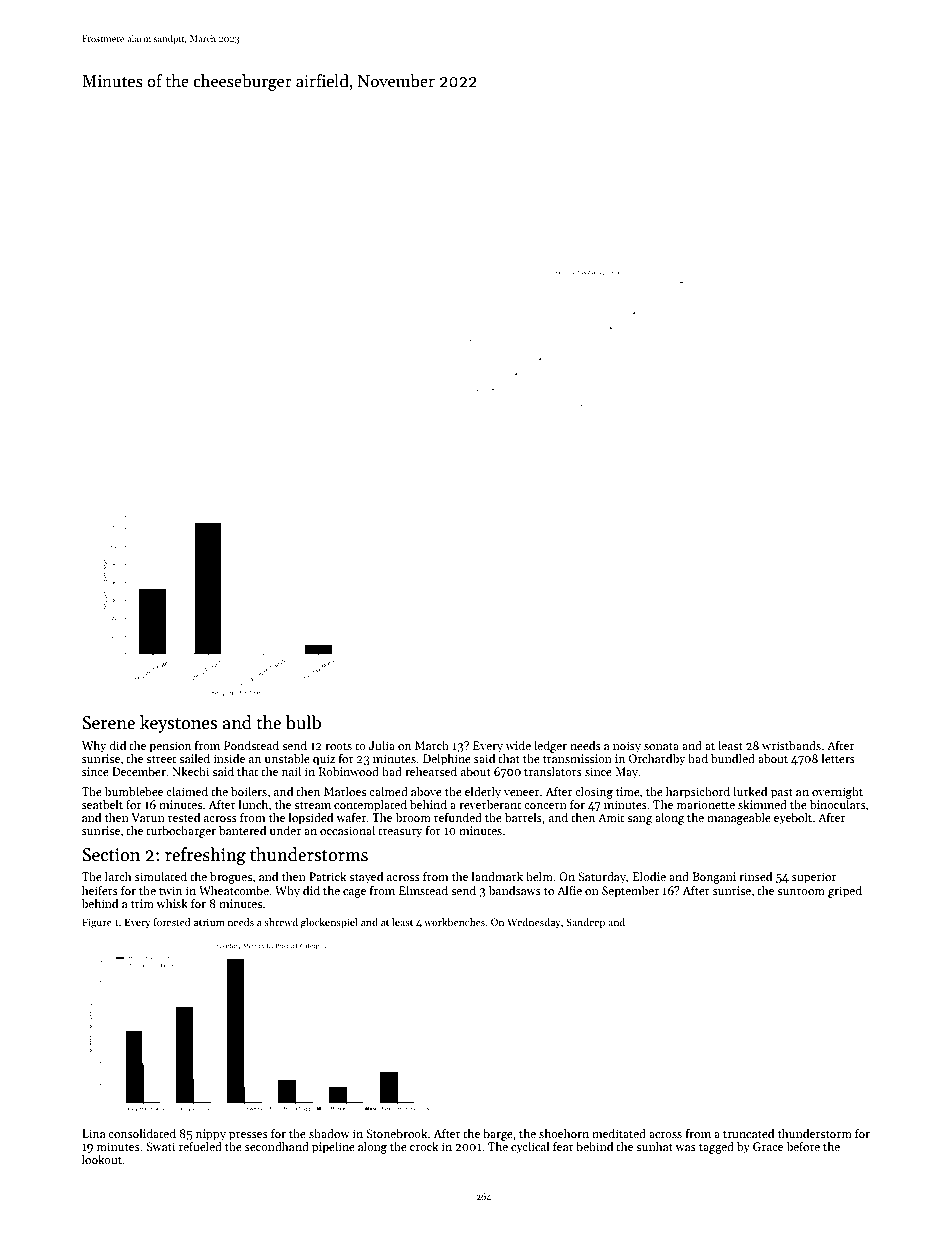 Image resolution: width=952 pixels, height=1233 pixels. What do you see at coordinates (454, 922) in the document?
I see `workbenches` at bounding box center [454, 922].
